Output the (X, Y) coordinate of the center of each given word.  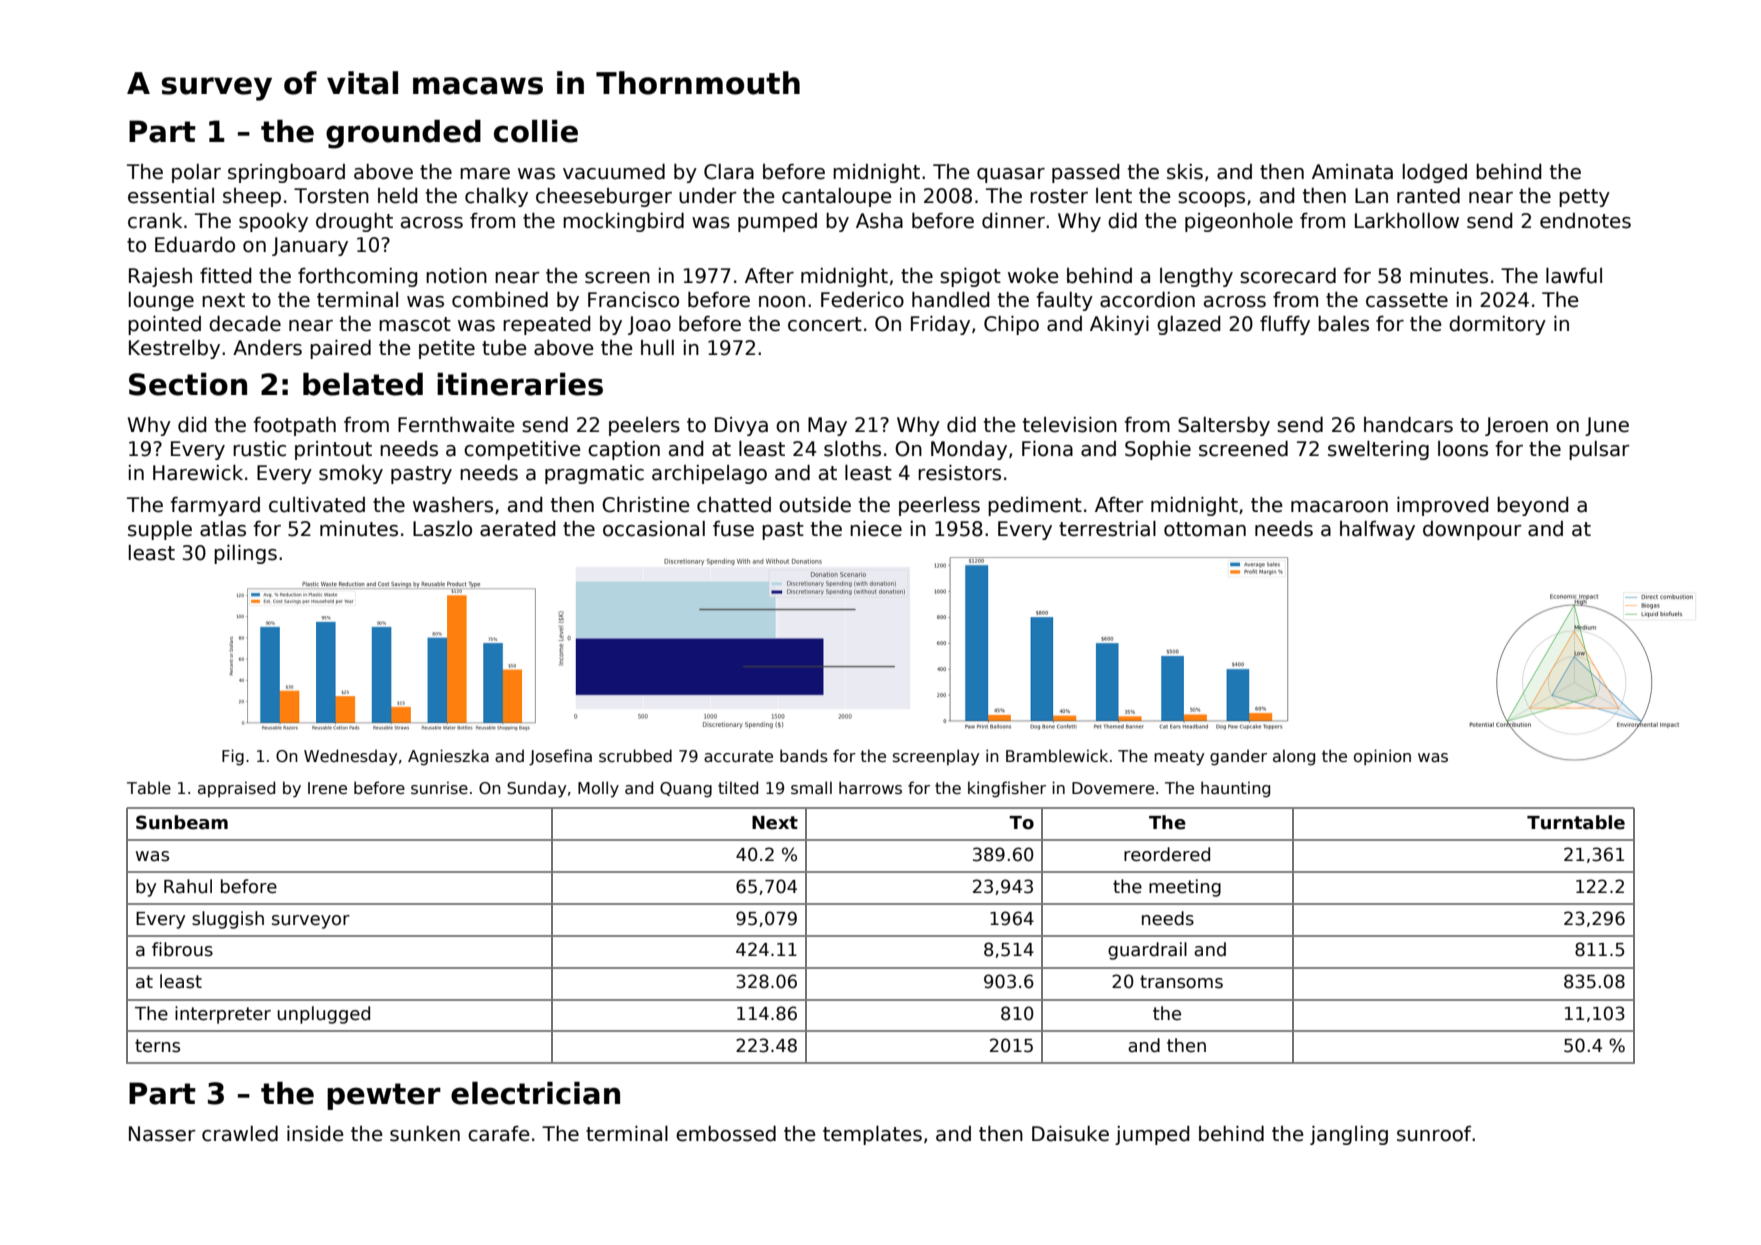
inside (315, 1134)
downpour (1472, 530)
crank (155, 221)
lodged (1435, 173)
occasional (654, 529)
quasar (1011, 175)
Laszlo (442, 529)
